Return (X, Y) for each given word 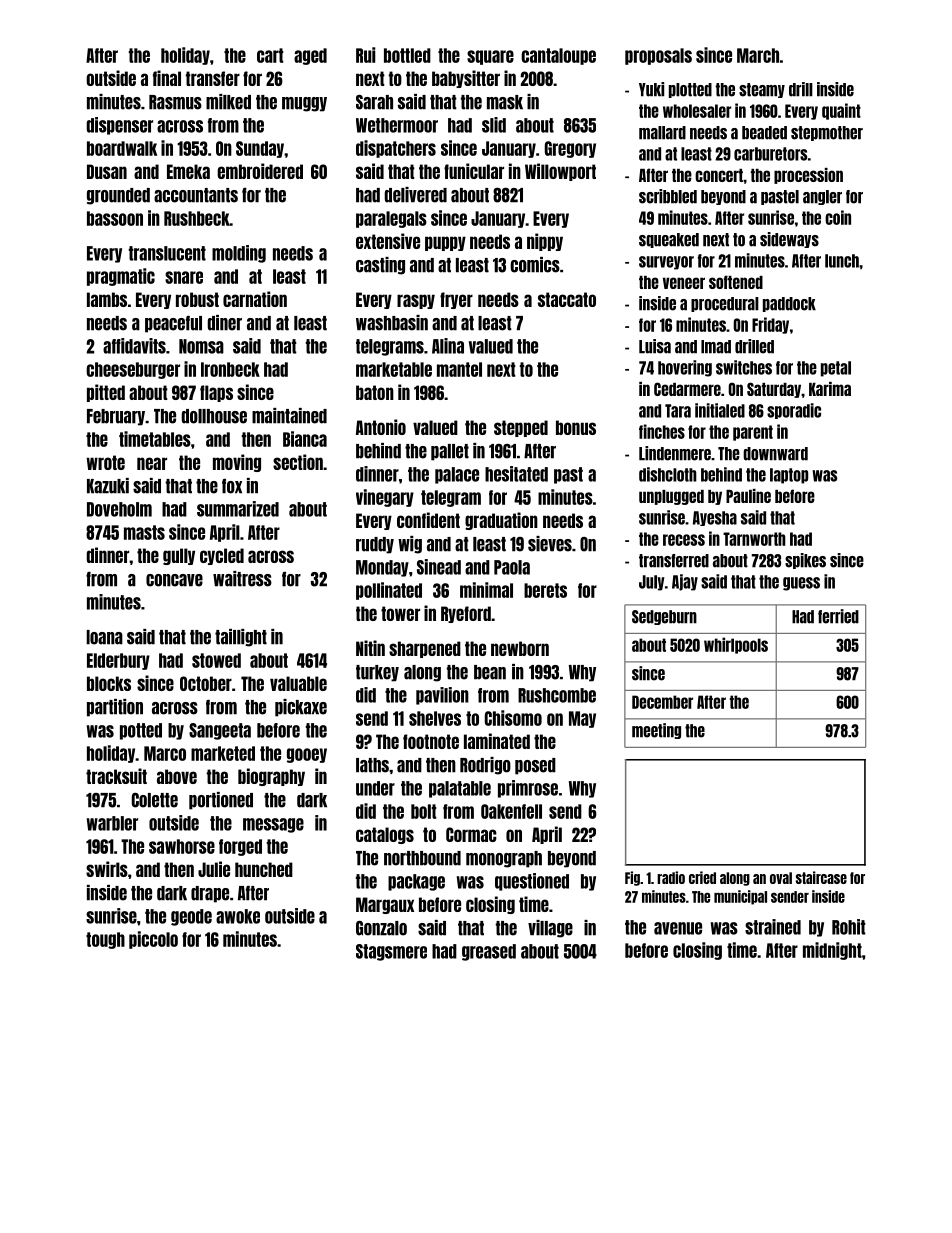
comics (535, 265)
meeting (656, 731)
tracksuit (116, 776)
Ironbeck (230, 369)
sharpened (425, 649)
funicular (474, 171)
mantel (459, 369)
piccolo (153, 940)
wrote (105, 462)
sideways (789, 240)
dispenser (119, 126)
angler (822, 197)
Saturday (774, 390)
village (550, 929)
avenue (678, 928)
